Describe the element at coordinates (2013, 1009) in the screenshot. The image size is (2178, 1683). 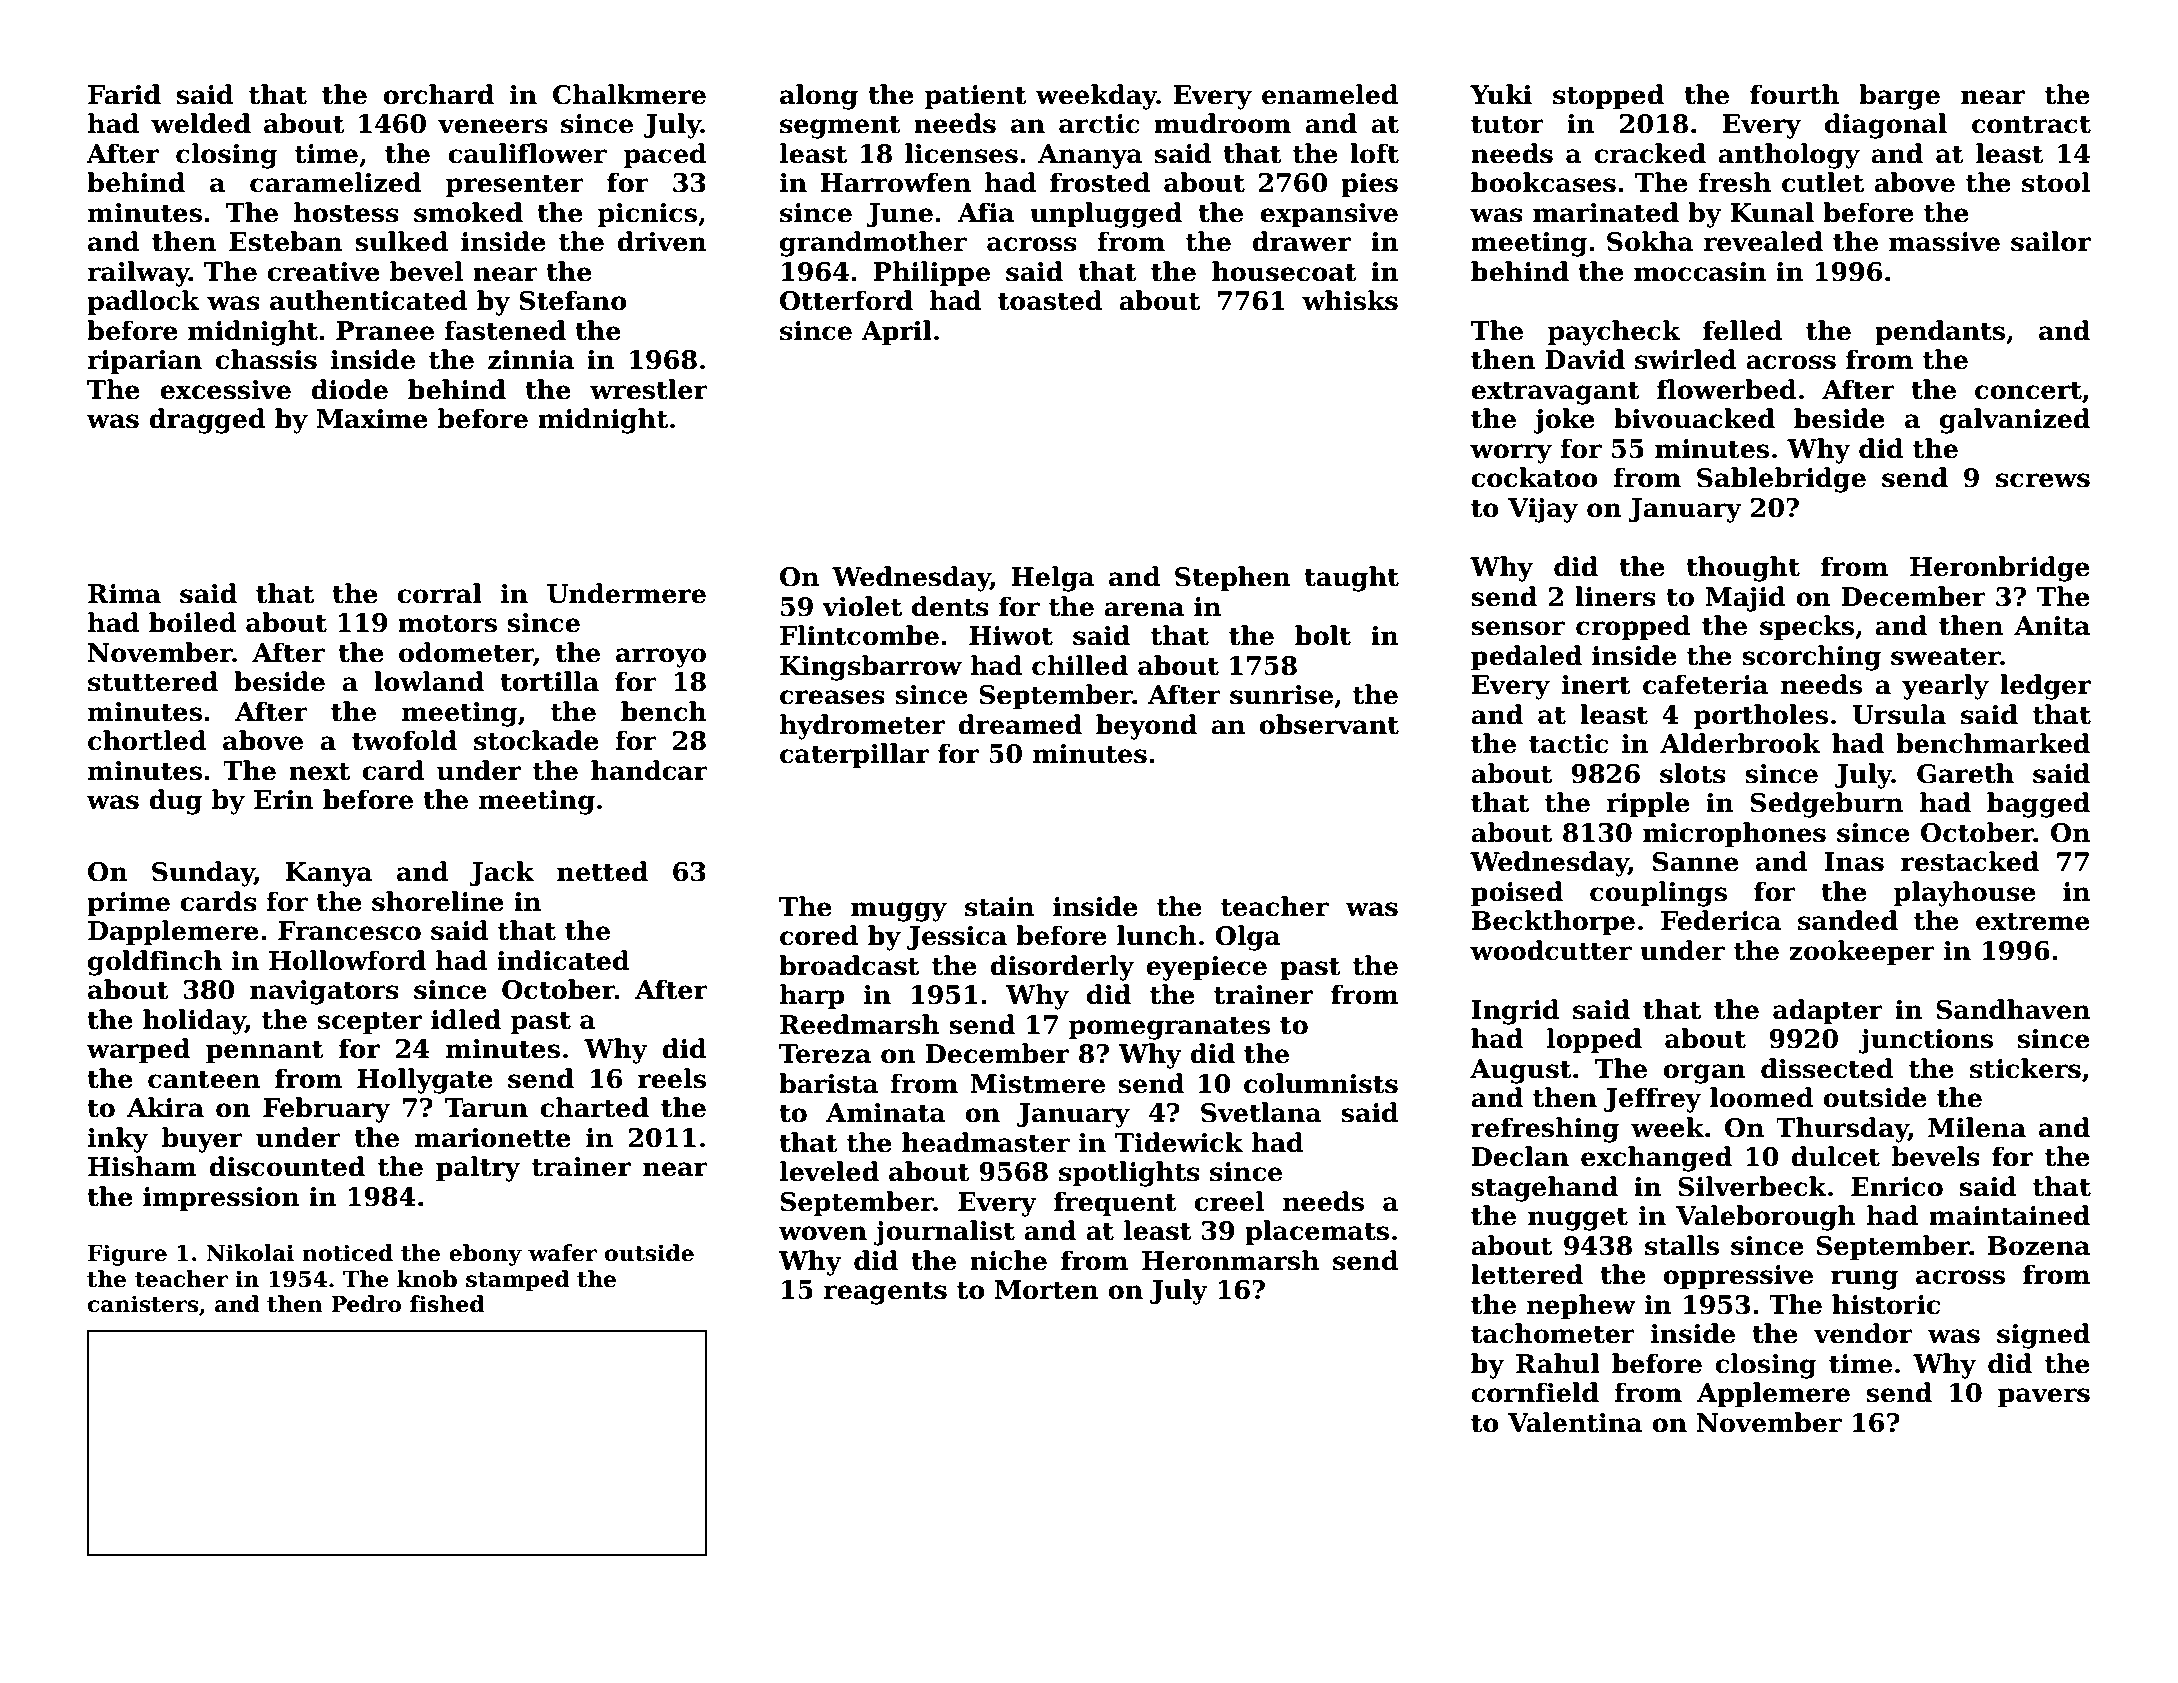
I see `Sandhaven` at that location.
